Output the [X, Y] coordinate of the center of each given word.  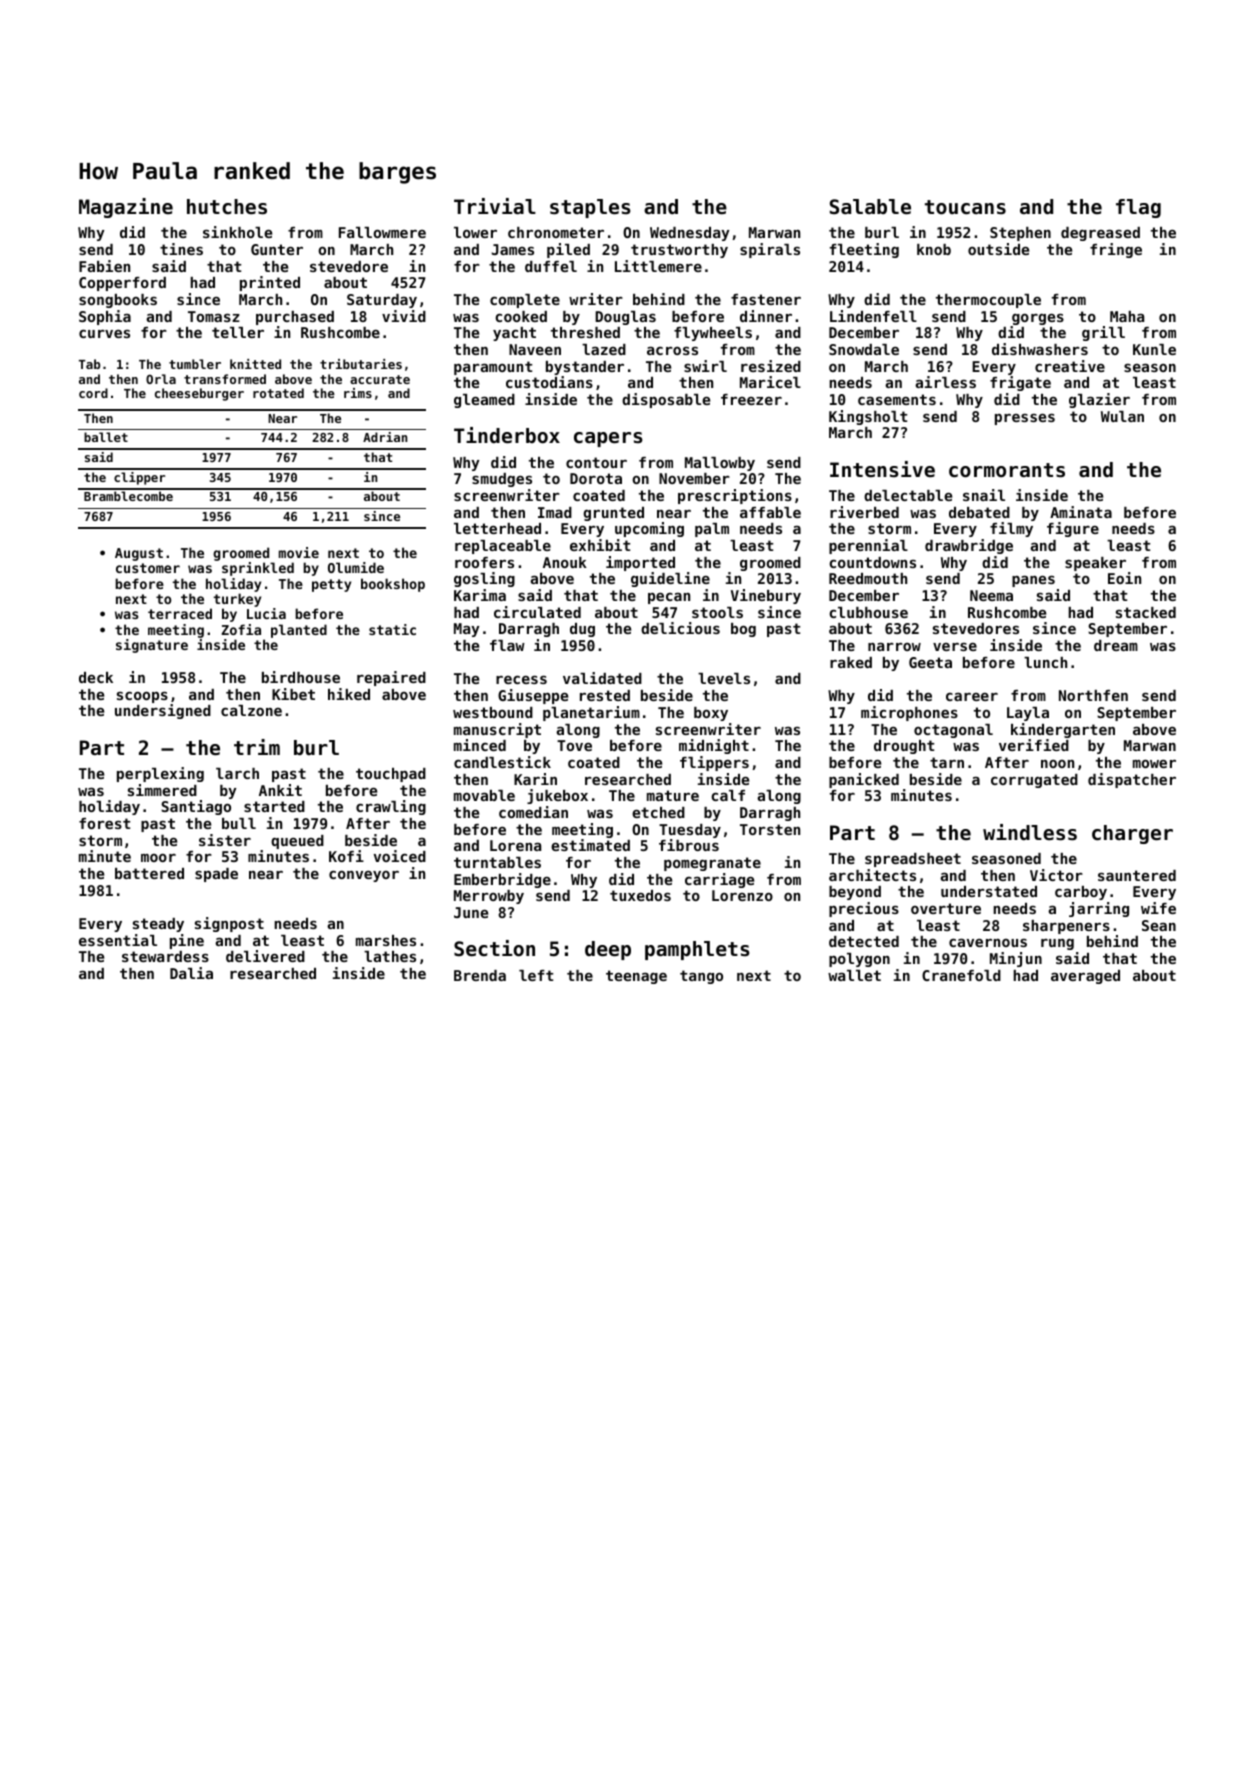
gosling [484, 579]
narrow [894, 647]
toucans [965, 207]
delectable [908, 495]
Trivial [495, 206]
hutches [227, 207]
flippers [714, 763]
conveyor [364, 876]
